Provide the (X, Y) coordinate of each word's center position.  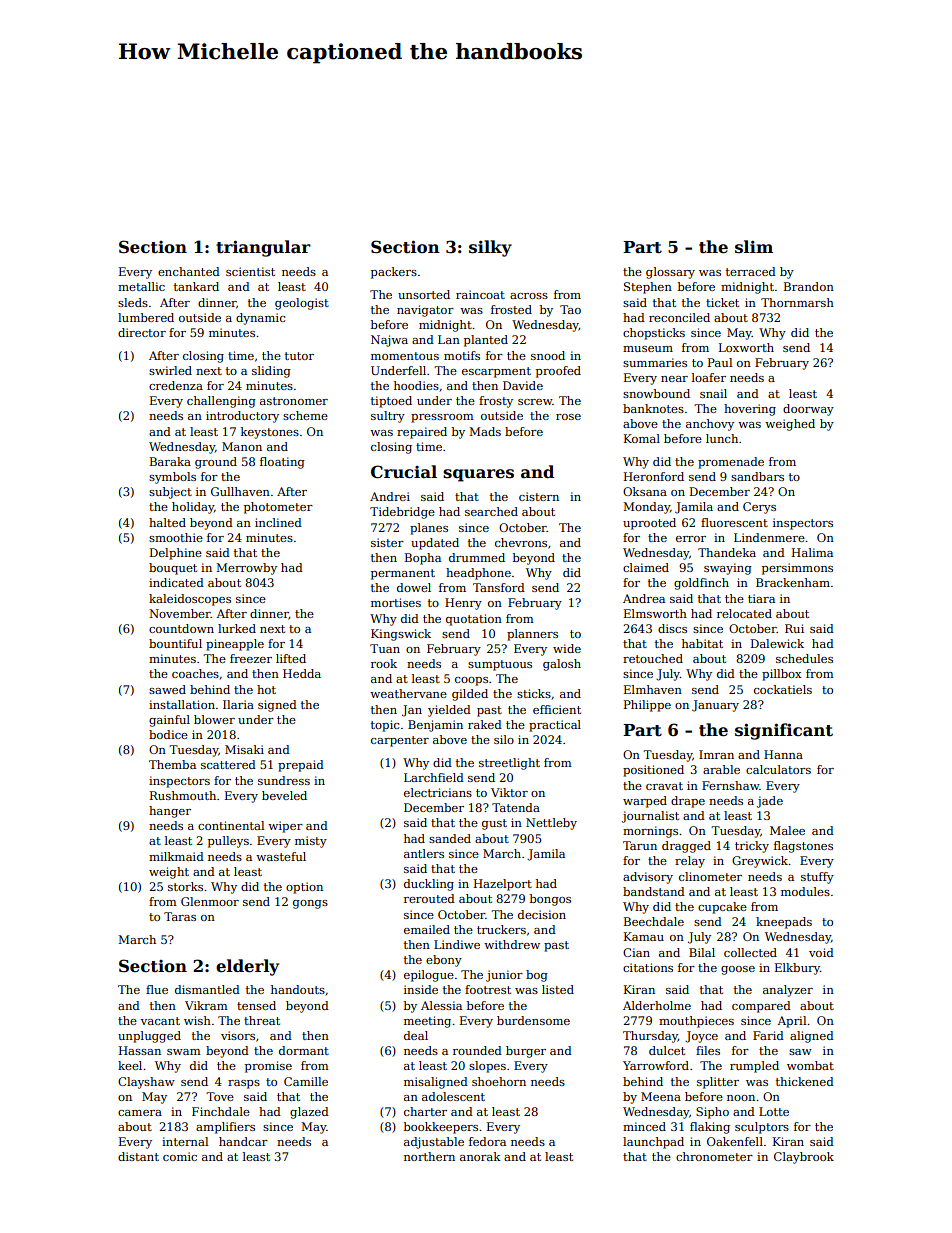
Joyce (701, 1037)
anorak (480, 1156)
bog (537, 976)
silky (490, 248)
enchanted (189, 271)
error (691, 539)
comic (180, 1156)
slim (754, 247)
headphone (478, 574)
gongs (310, 904)
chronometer (714, 1156)
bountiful (175, 643)
